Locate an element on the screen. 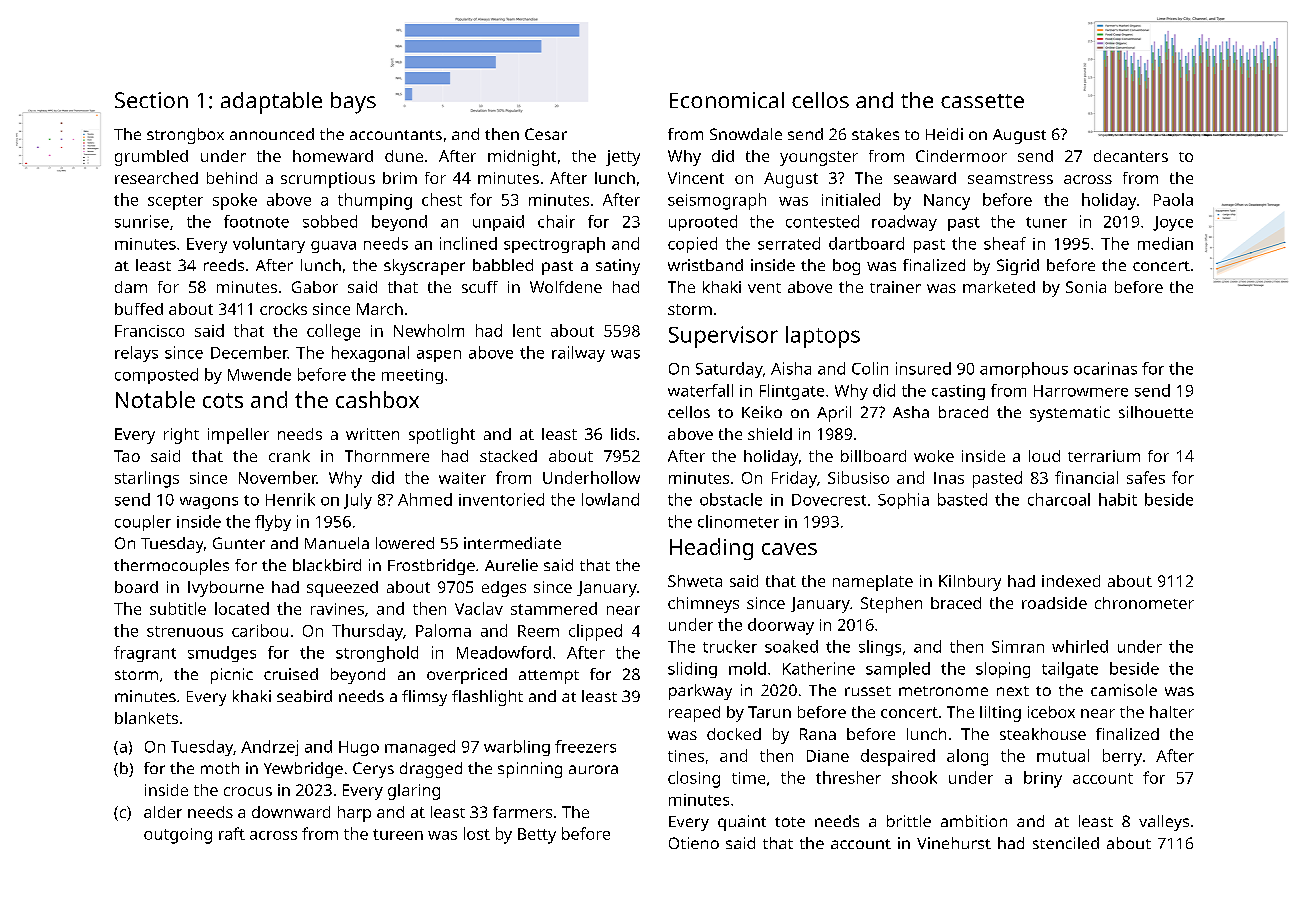 This screenshot has height=924, width=1308. casting is located at coordinates (958, 392).
